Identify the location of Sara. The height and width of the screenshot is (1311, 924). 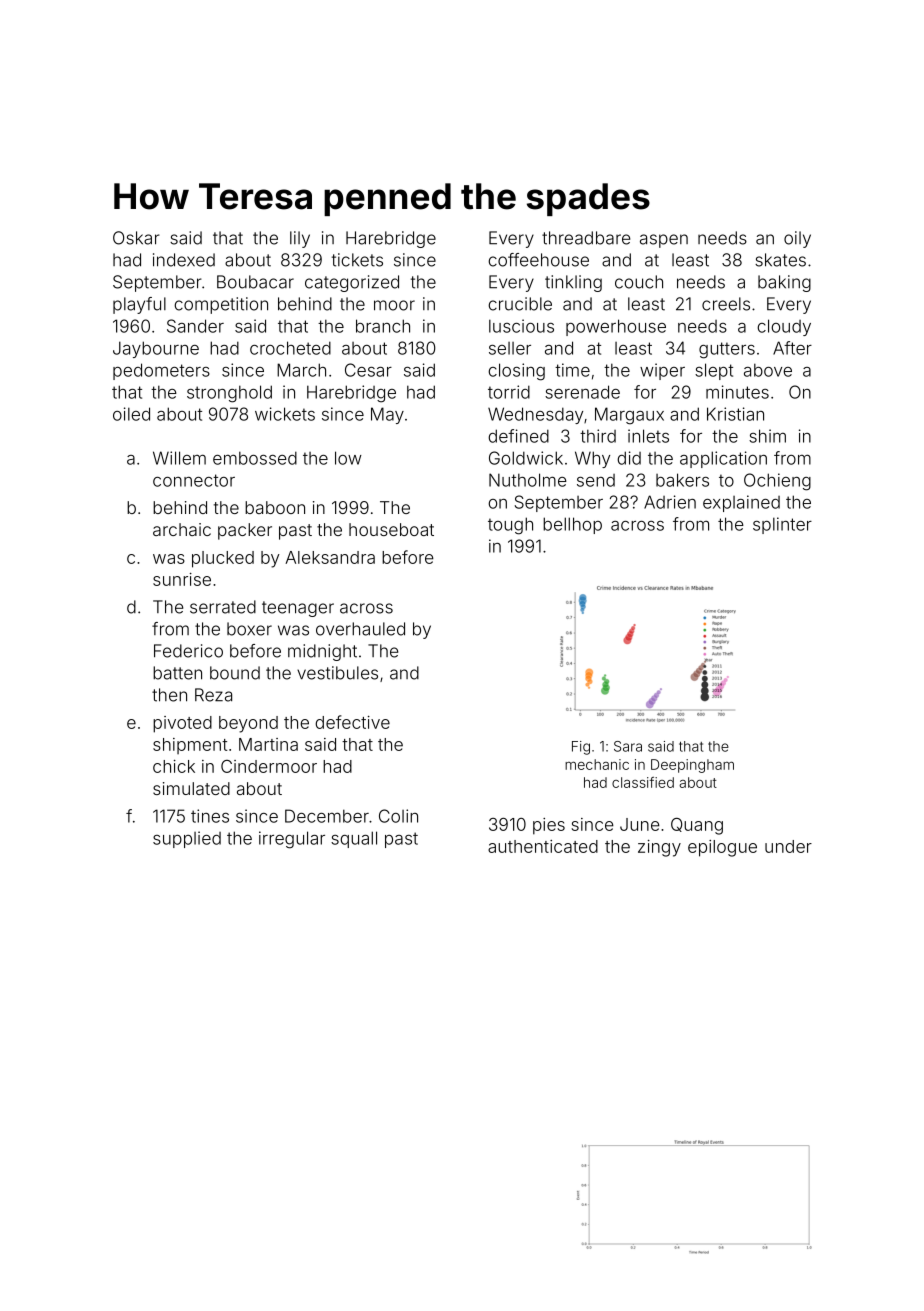
(628, 746).
